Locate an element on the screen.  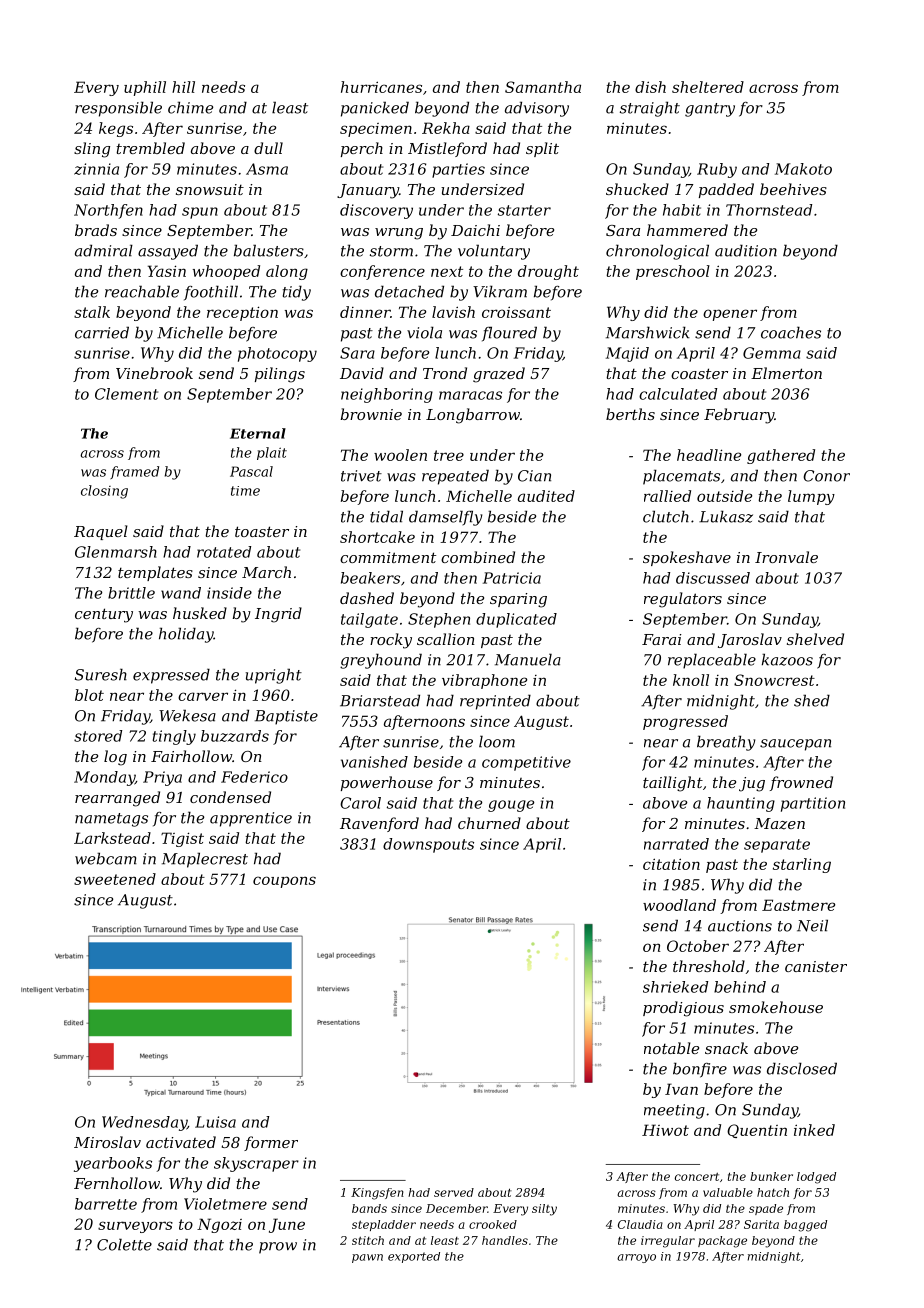
responsible is located at coordinates (118, 109).
